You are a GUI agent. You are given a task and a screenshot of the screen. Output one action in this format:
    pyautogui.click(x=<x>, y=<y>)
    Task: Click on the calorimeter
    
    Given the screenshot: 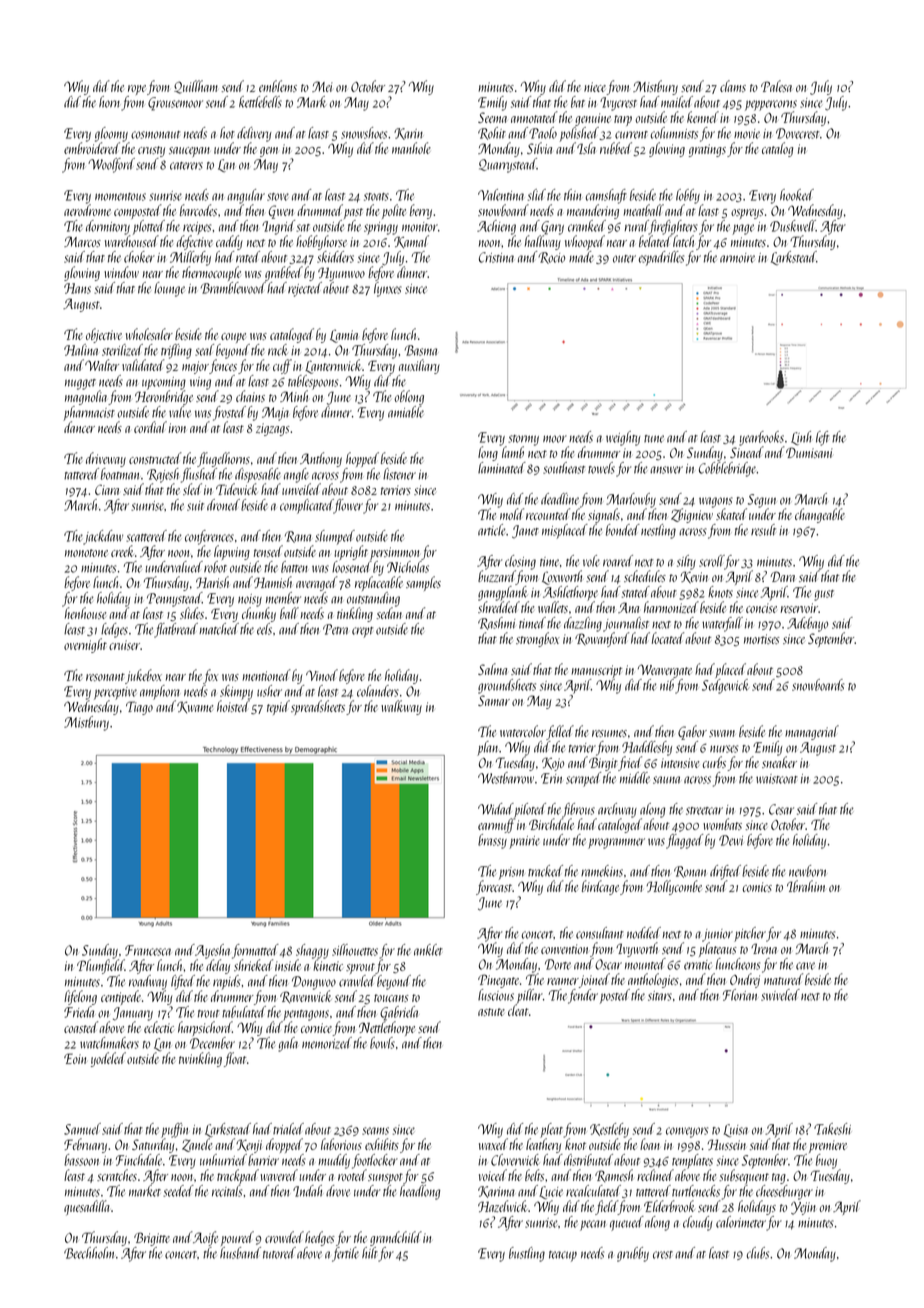 What is the action you would take?
    pyautogui.click(x=741, y=1222)
